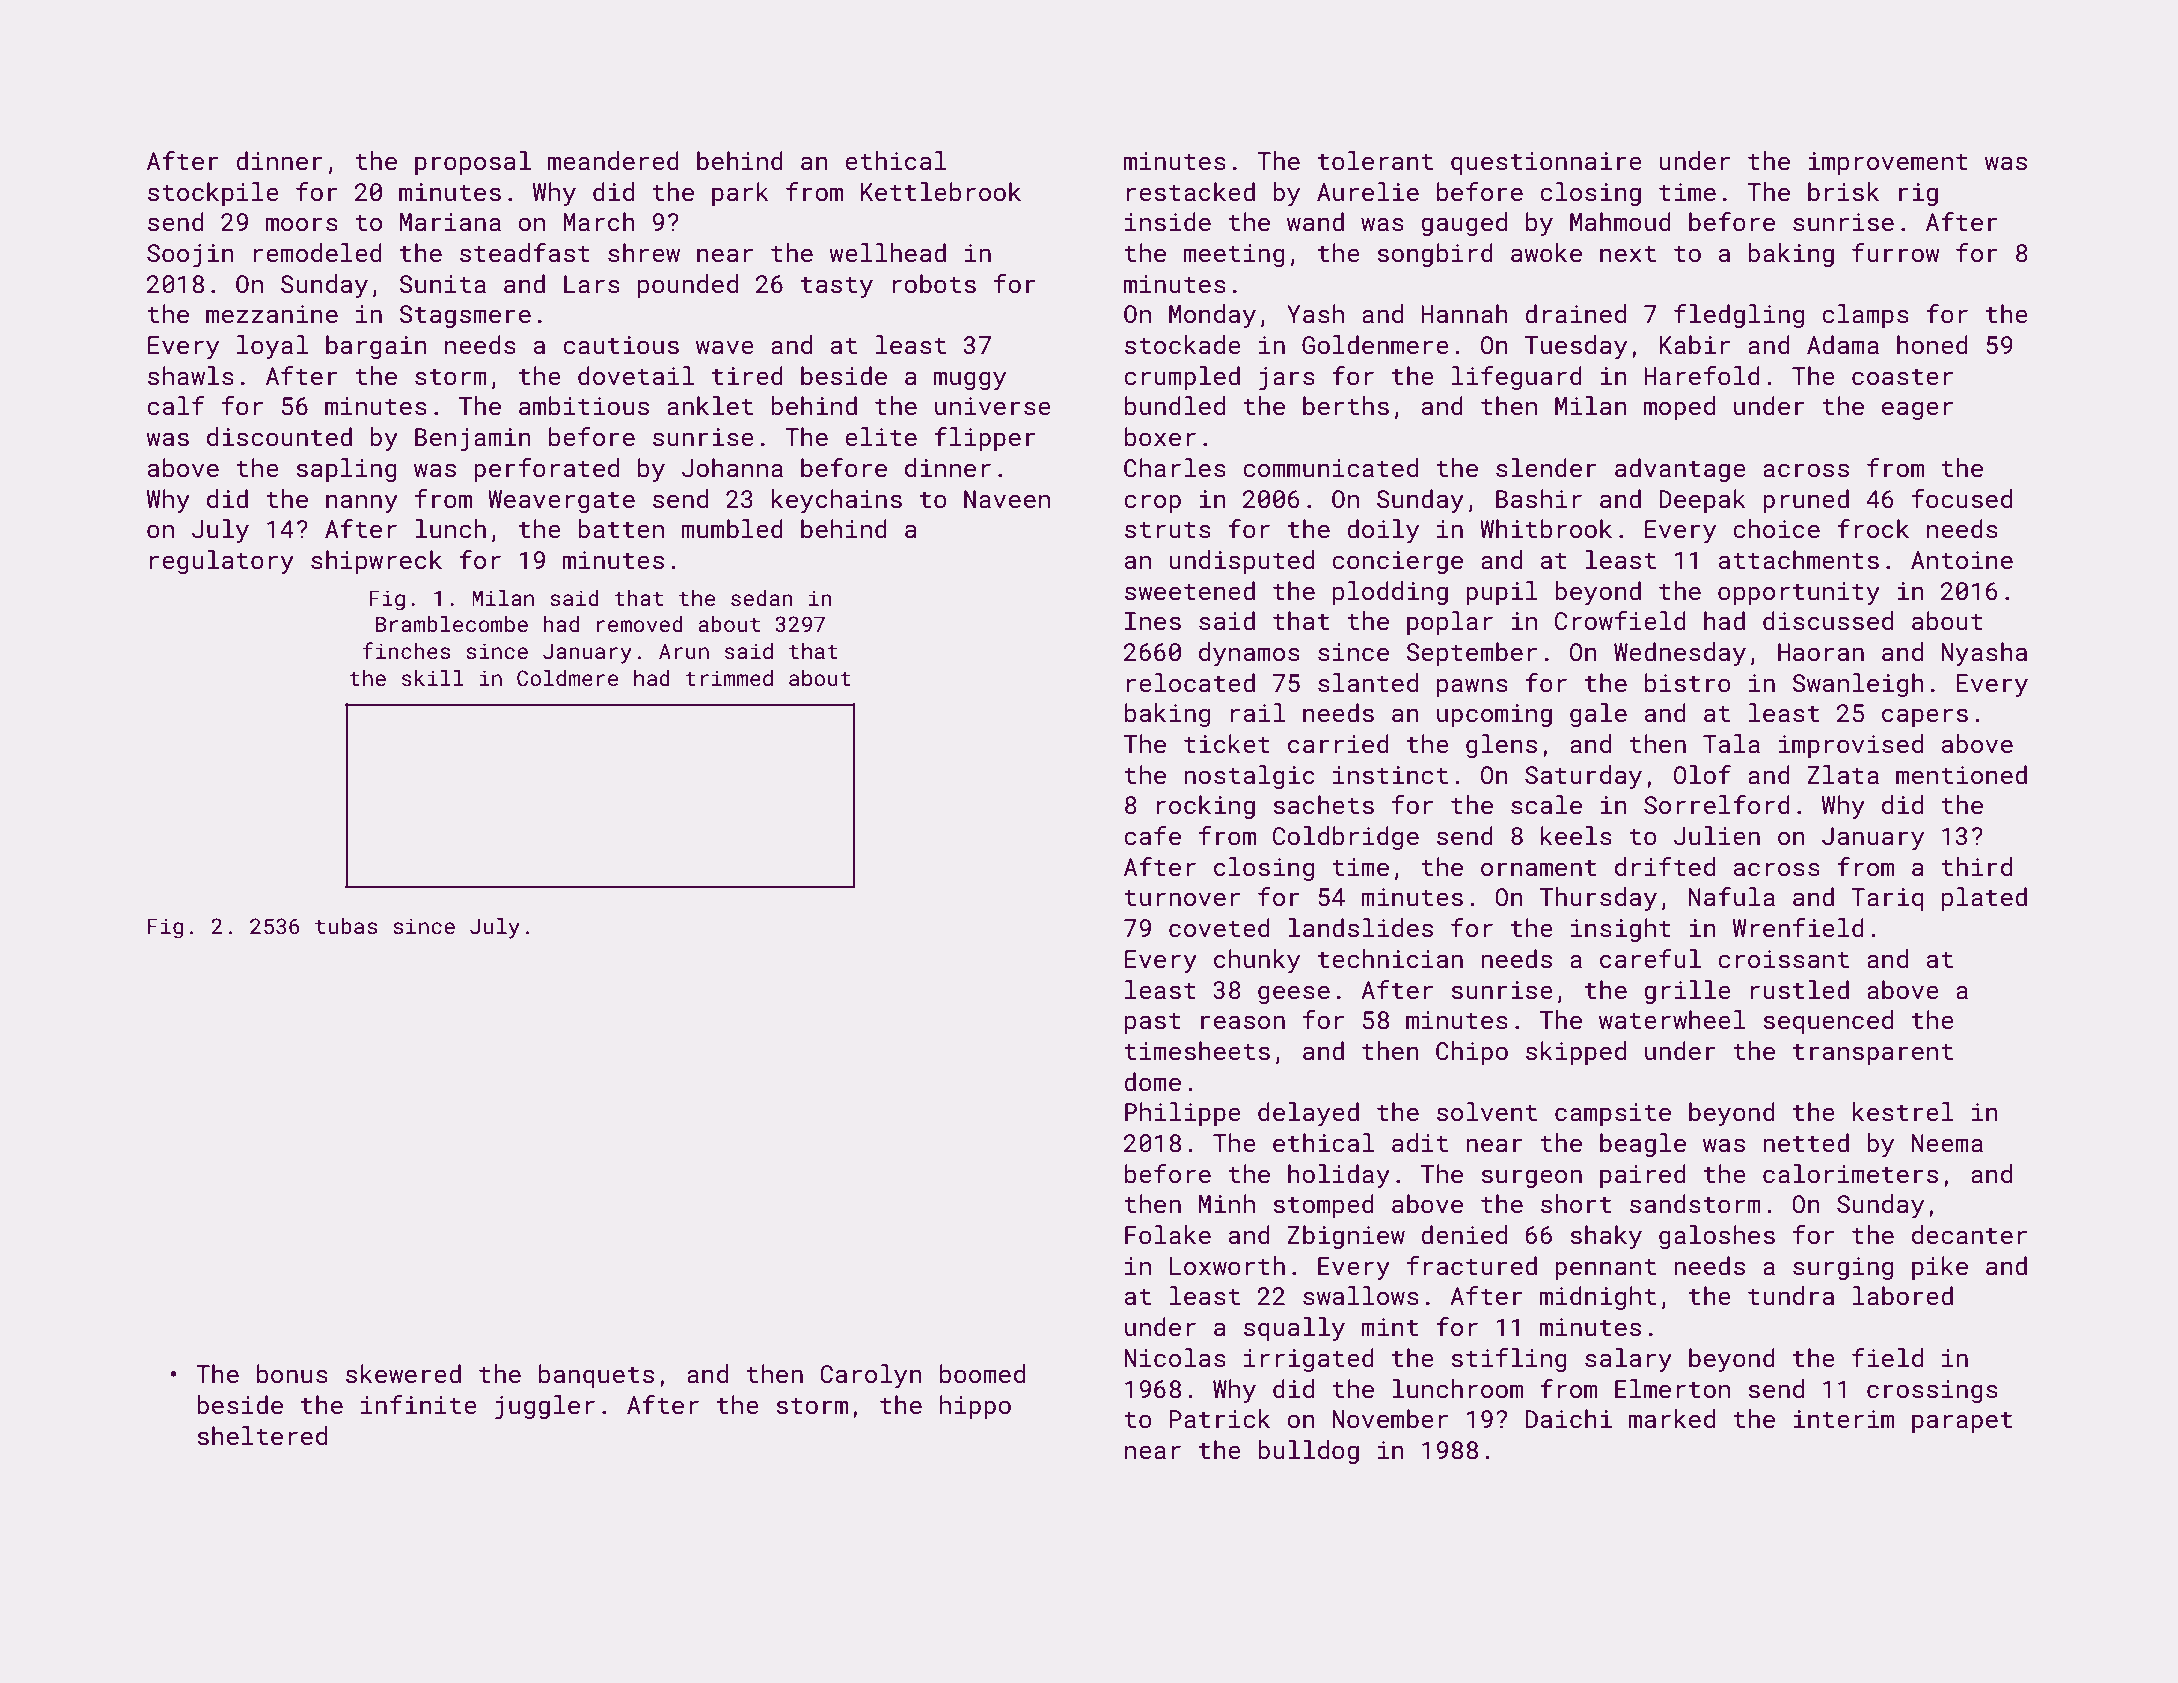  What do you see at coordinates (292, 1373) in the document?
I see `bonus` at bounding box center [292, 1373].
